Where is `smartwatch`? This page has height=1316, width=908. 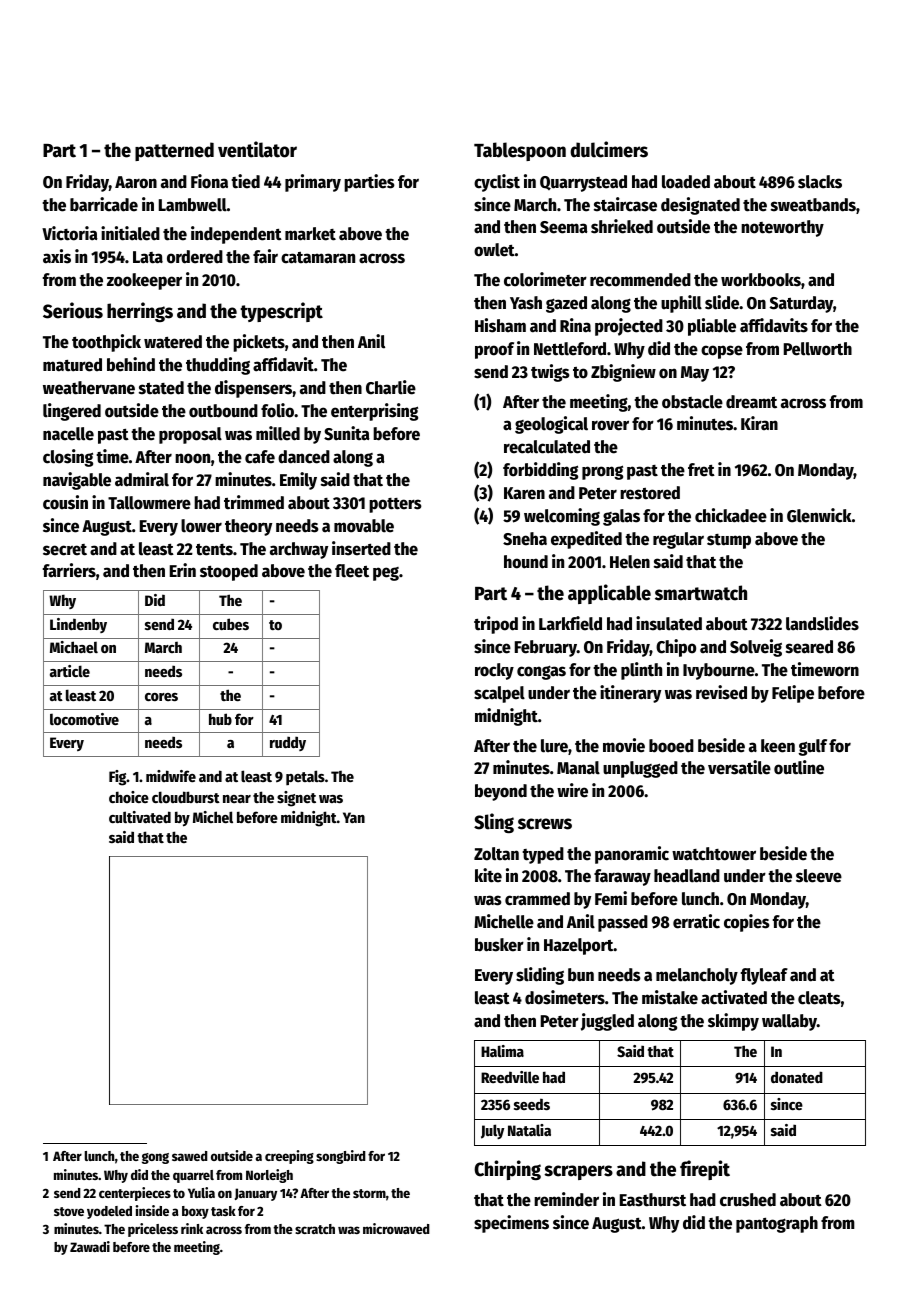
smartwatch is located at coordinates (701, 593).
